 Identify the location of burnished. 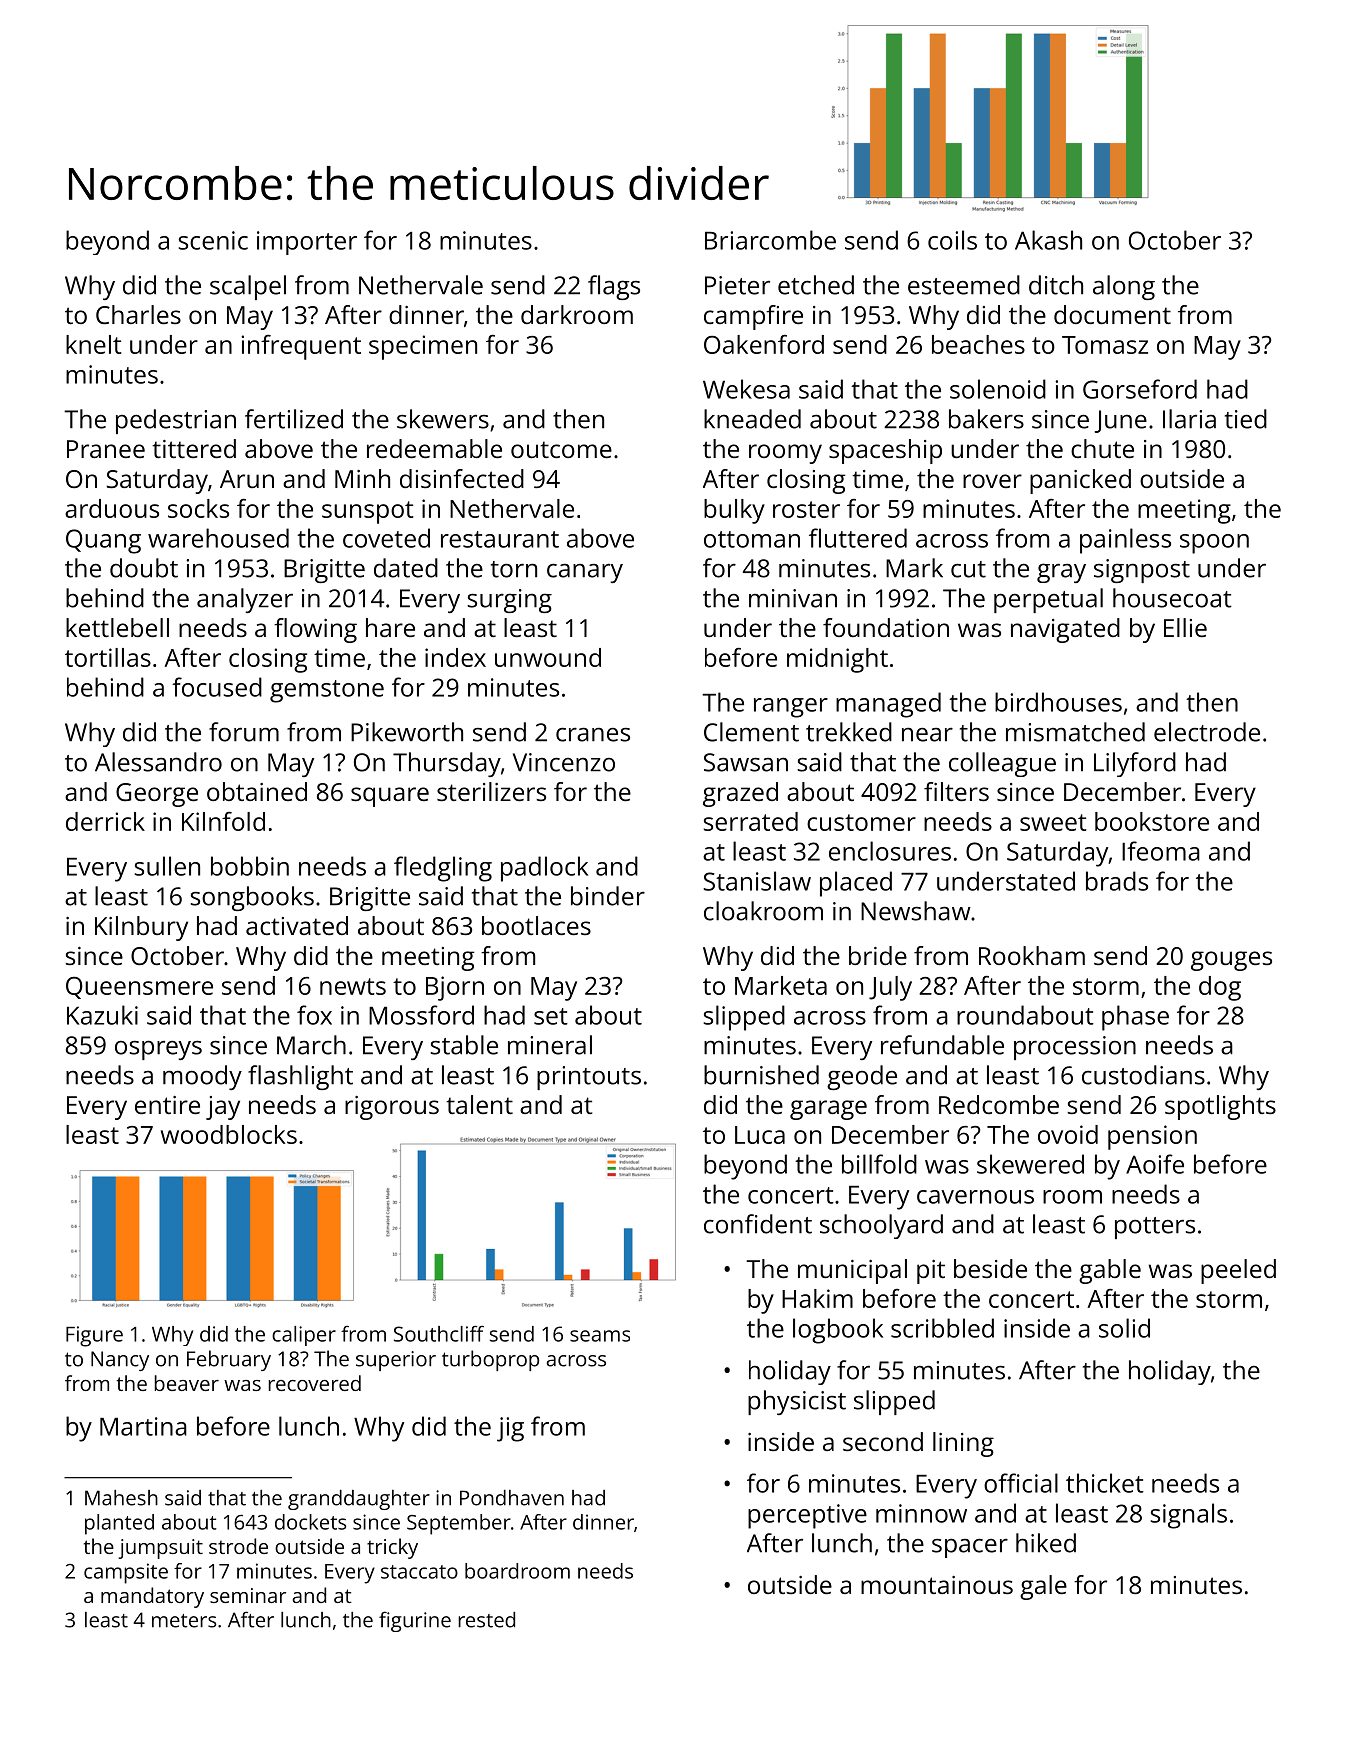
(761, 1075).
